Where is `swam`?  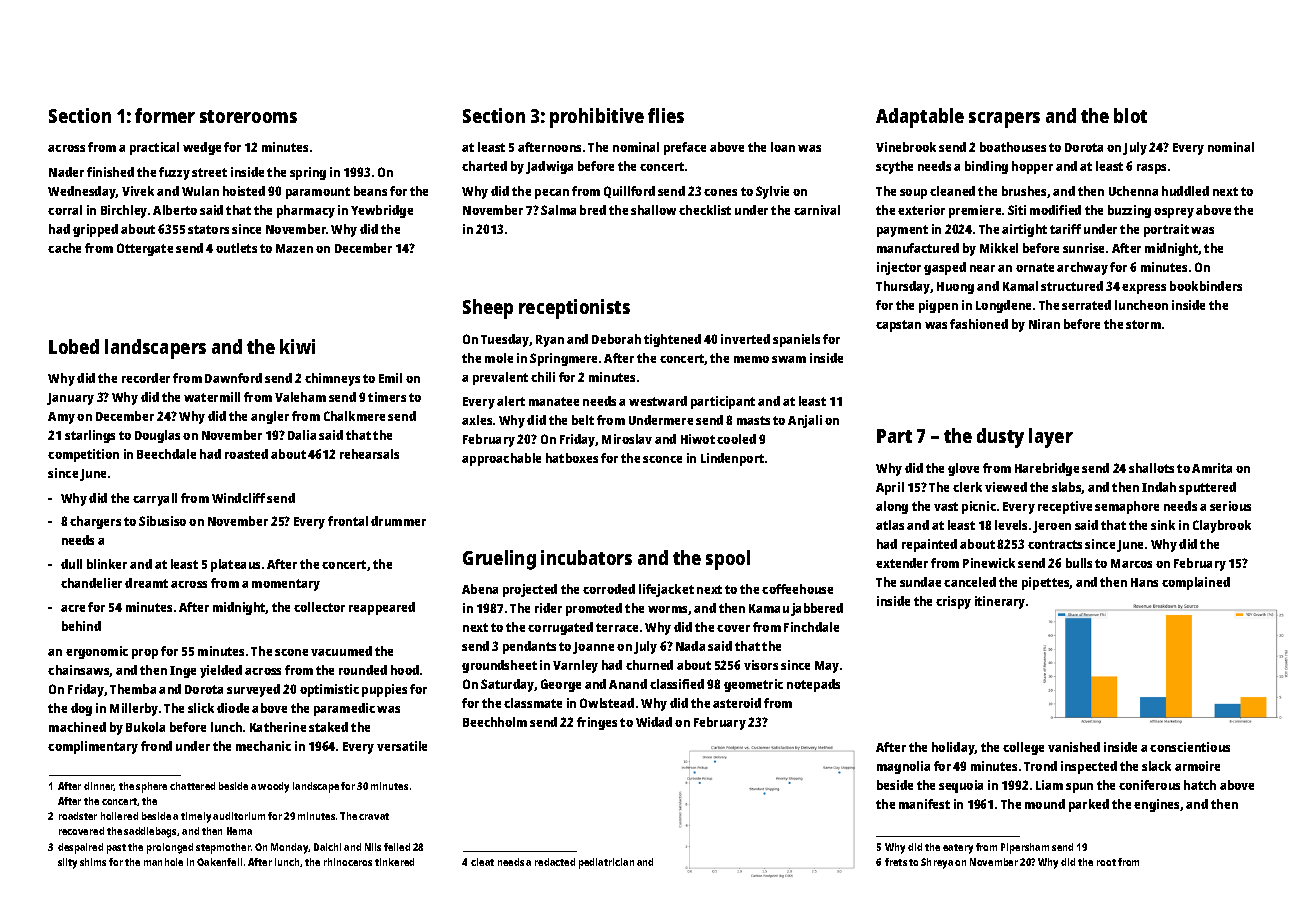
swam is located at coordinates (789, 359).
